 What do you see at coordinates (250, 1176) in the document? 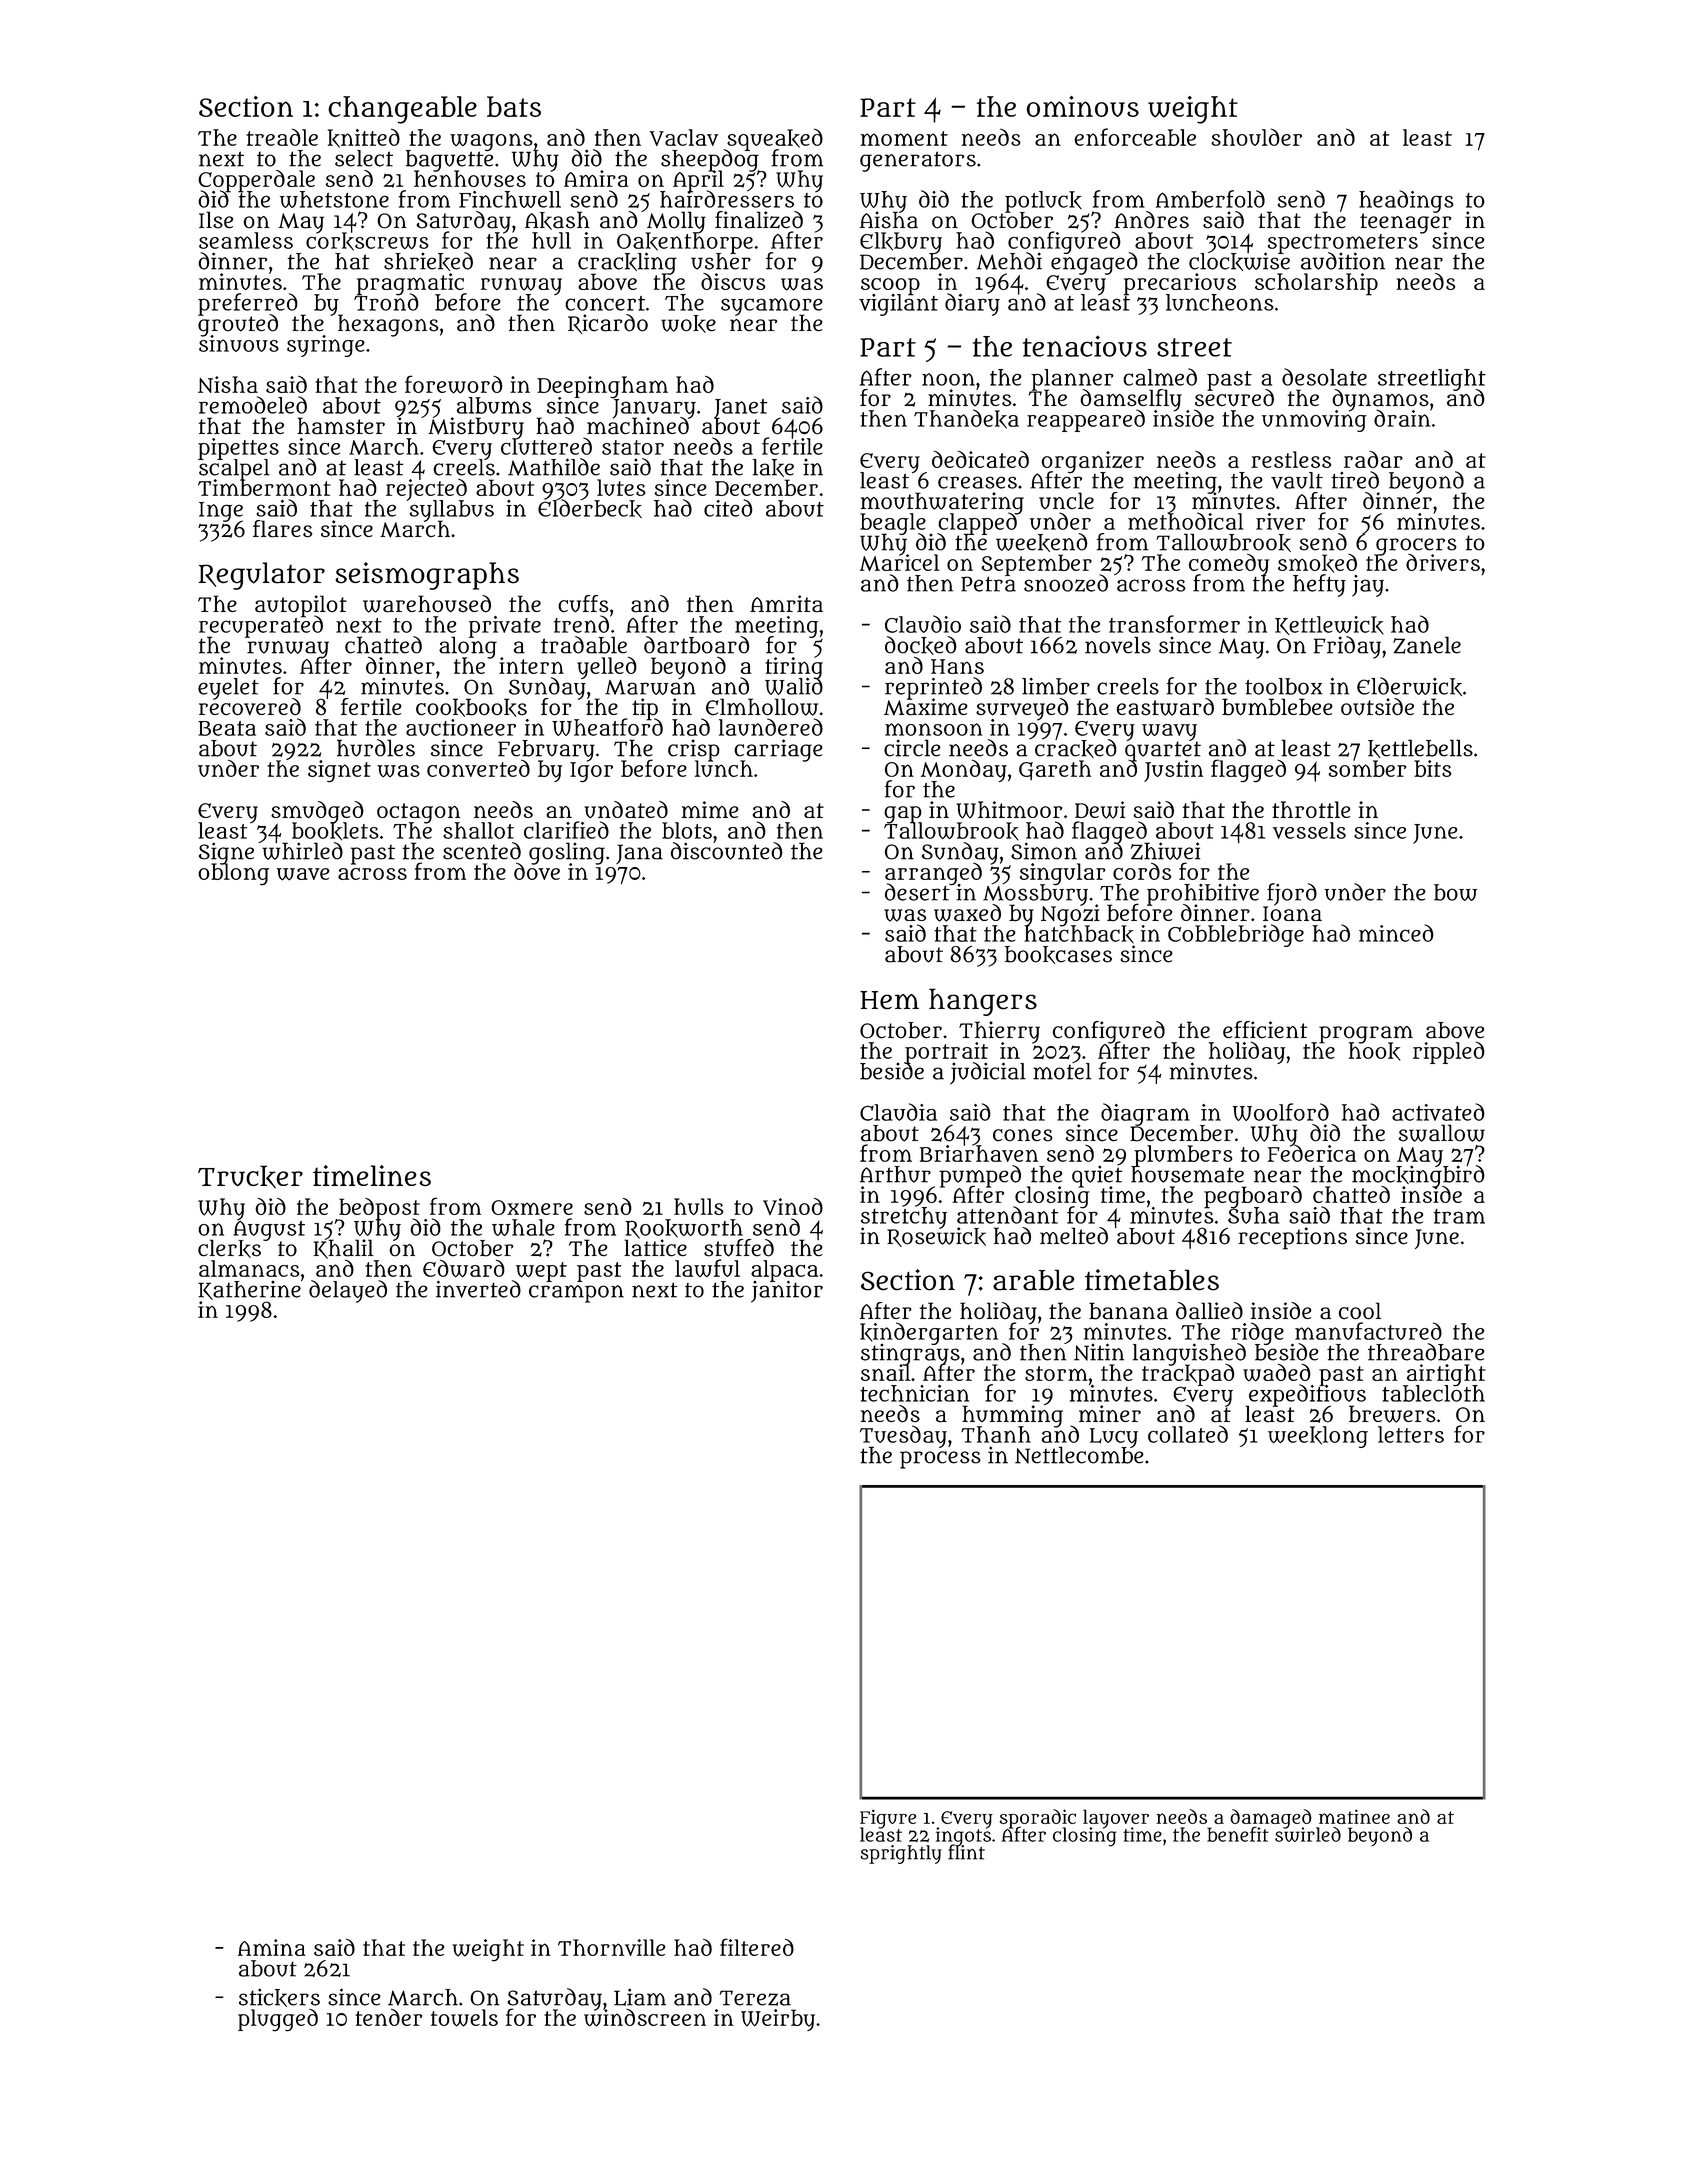
I see `Trucker` at bounding box center [250, 1176].
